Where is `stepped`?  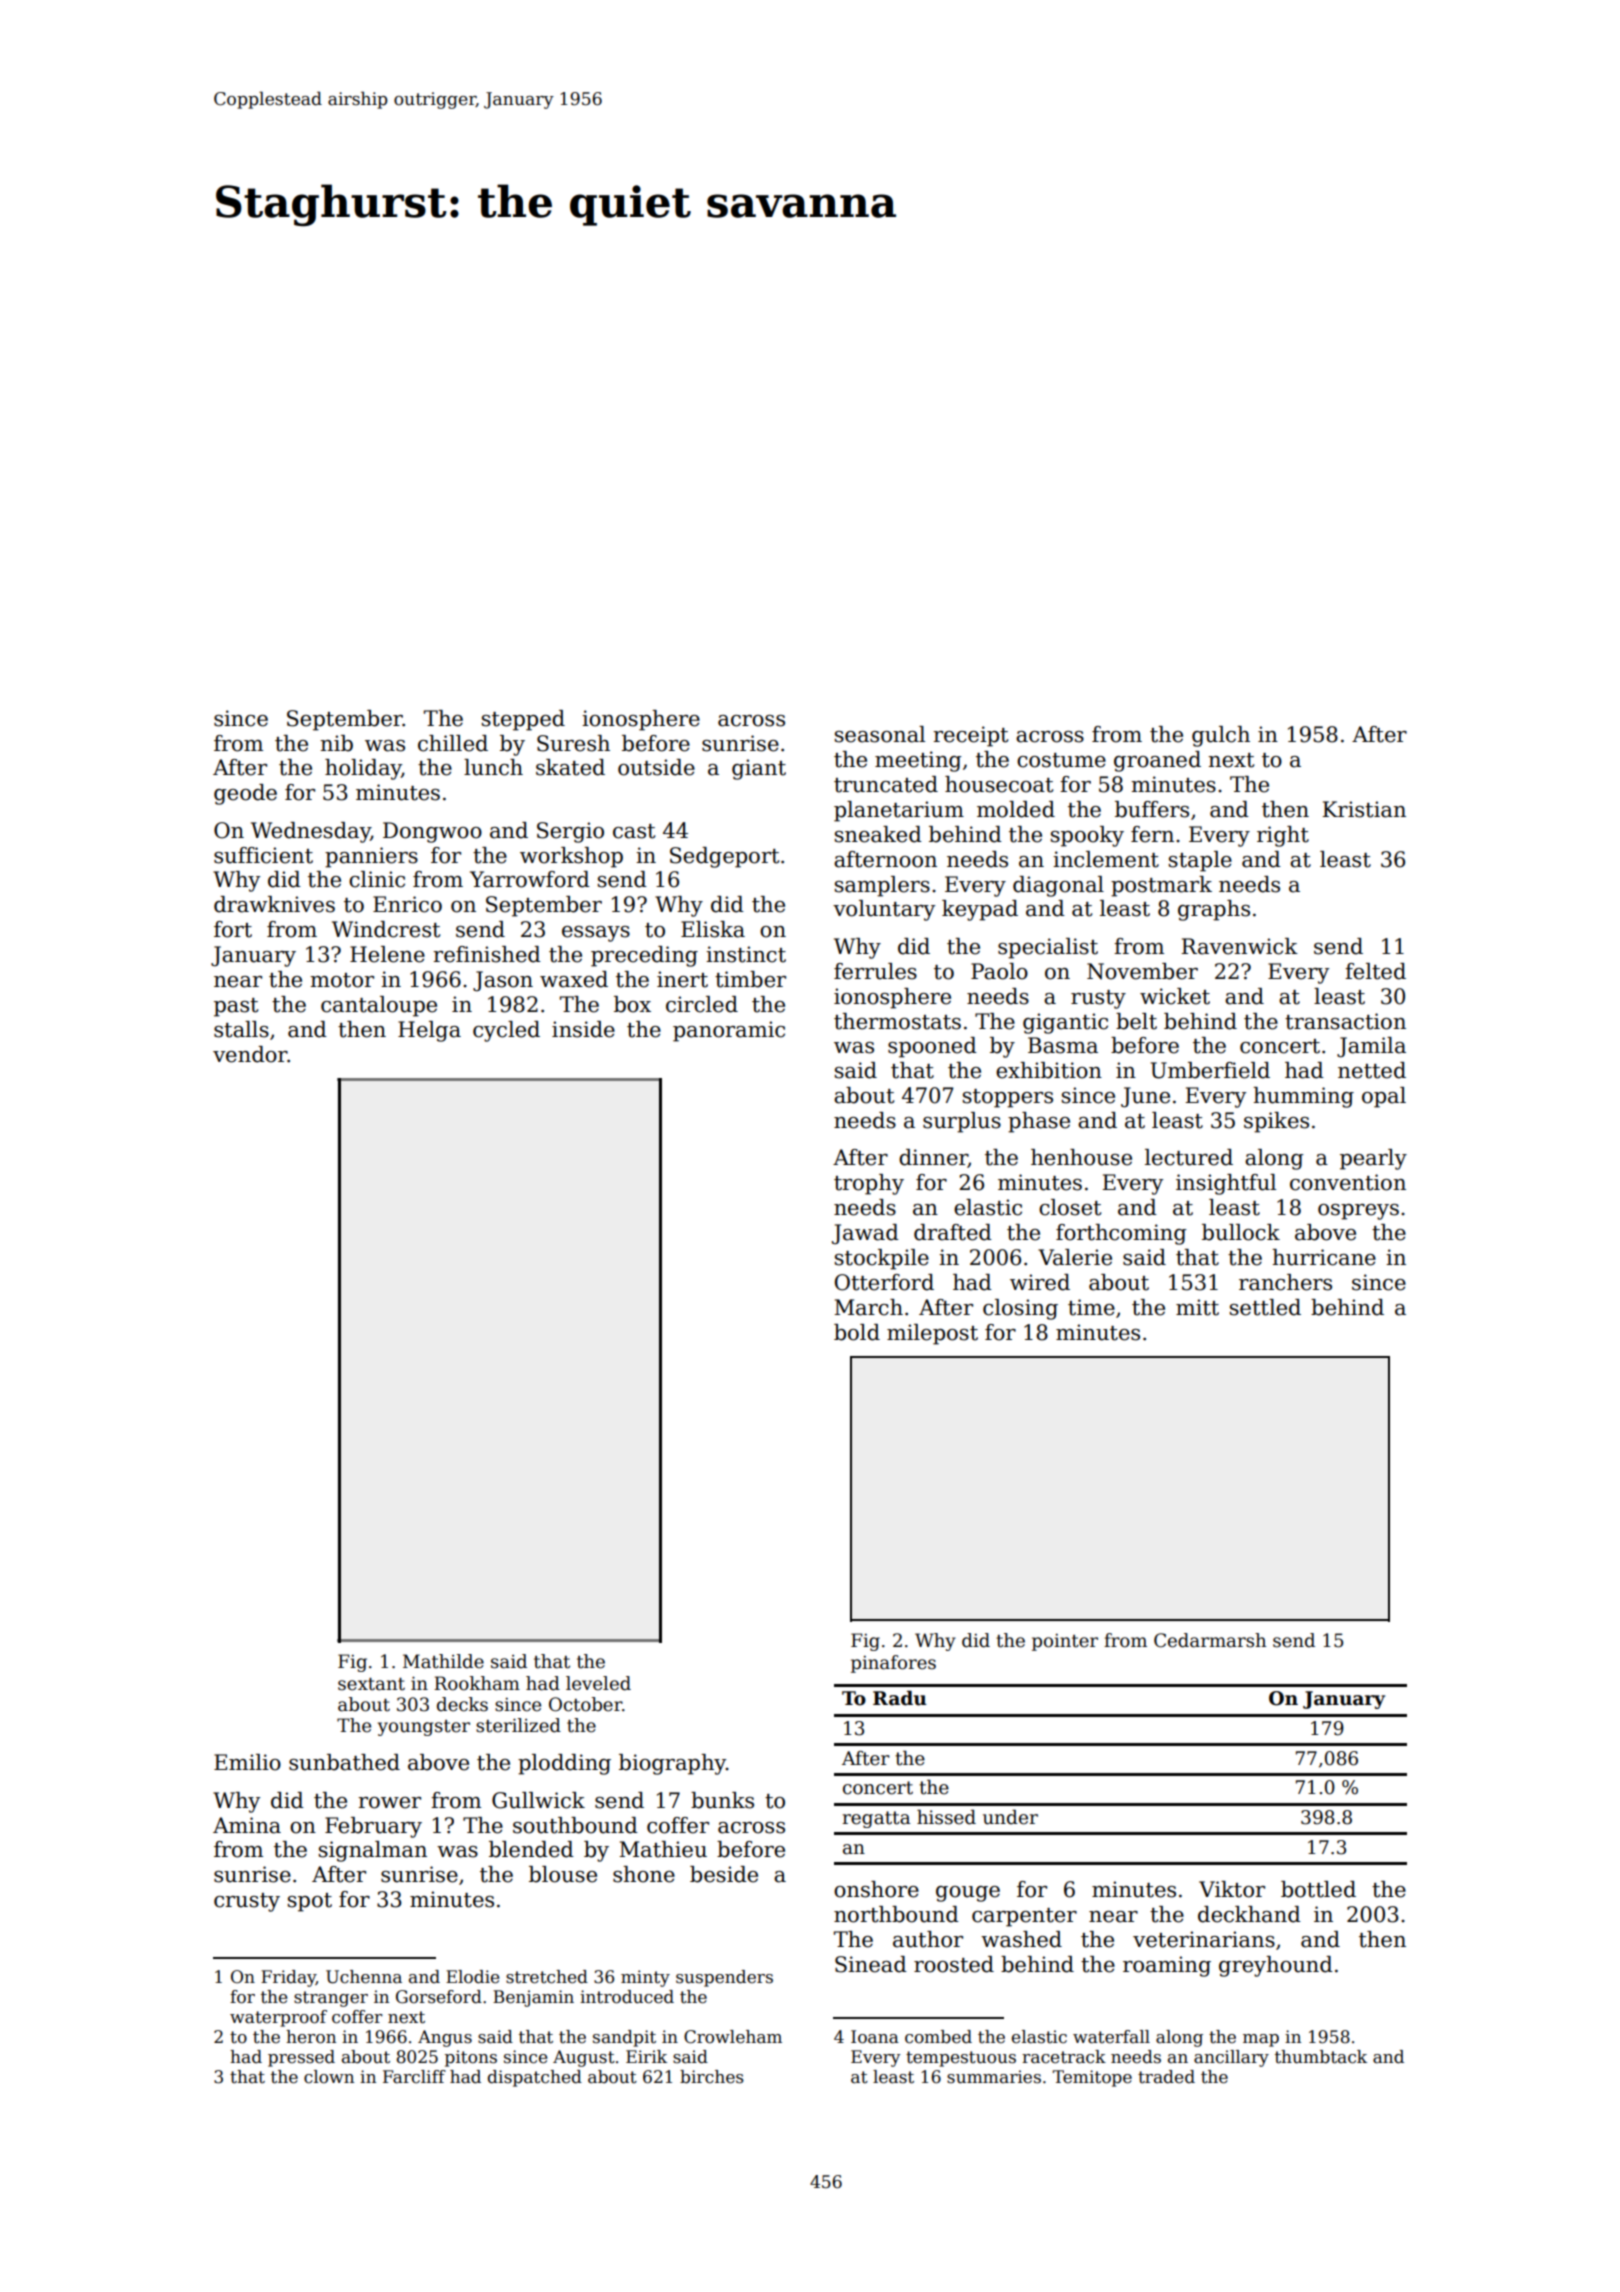
stepped is located at coordinates (523, 720).
